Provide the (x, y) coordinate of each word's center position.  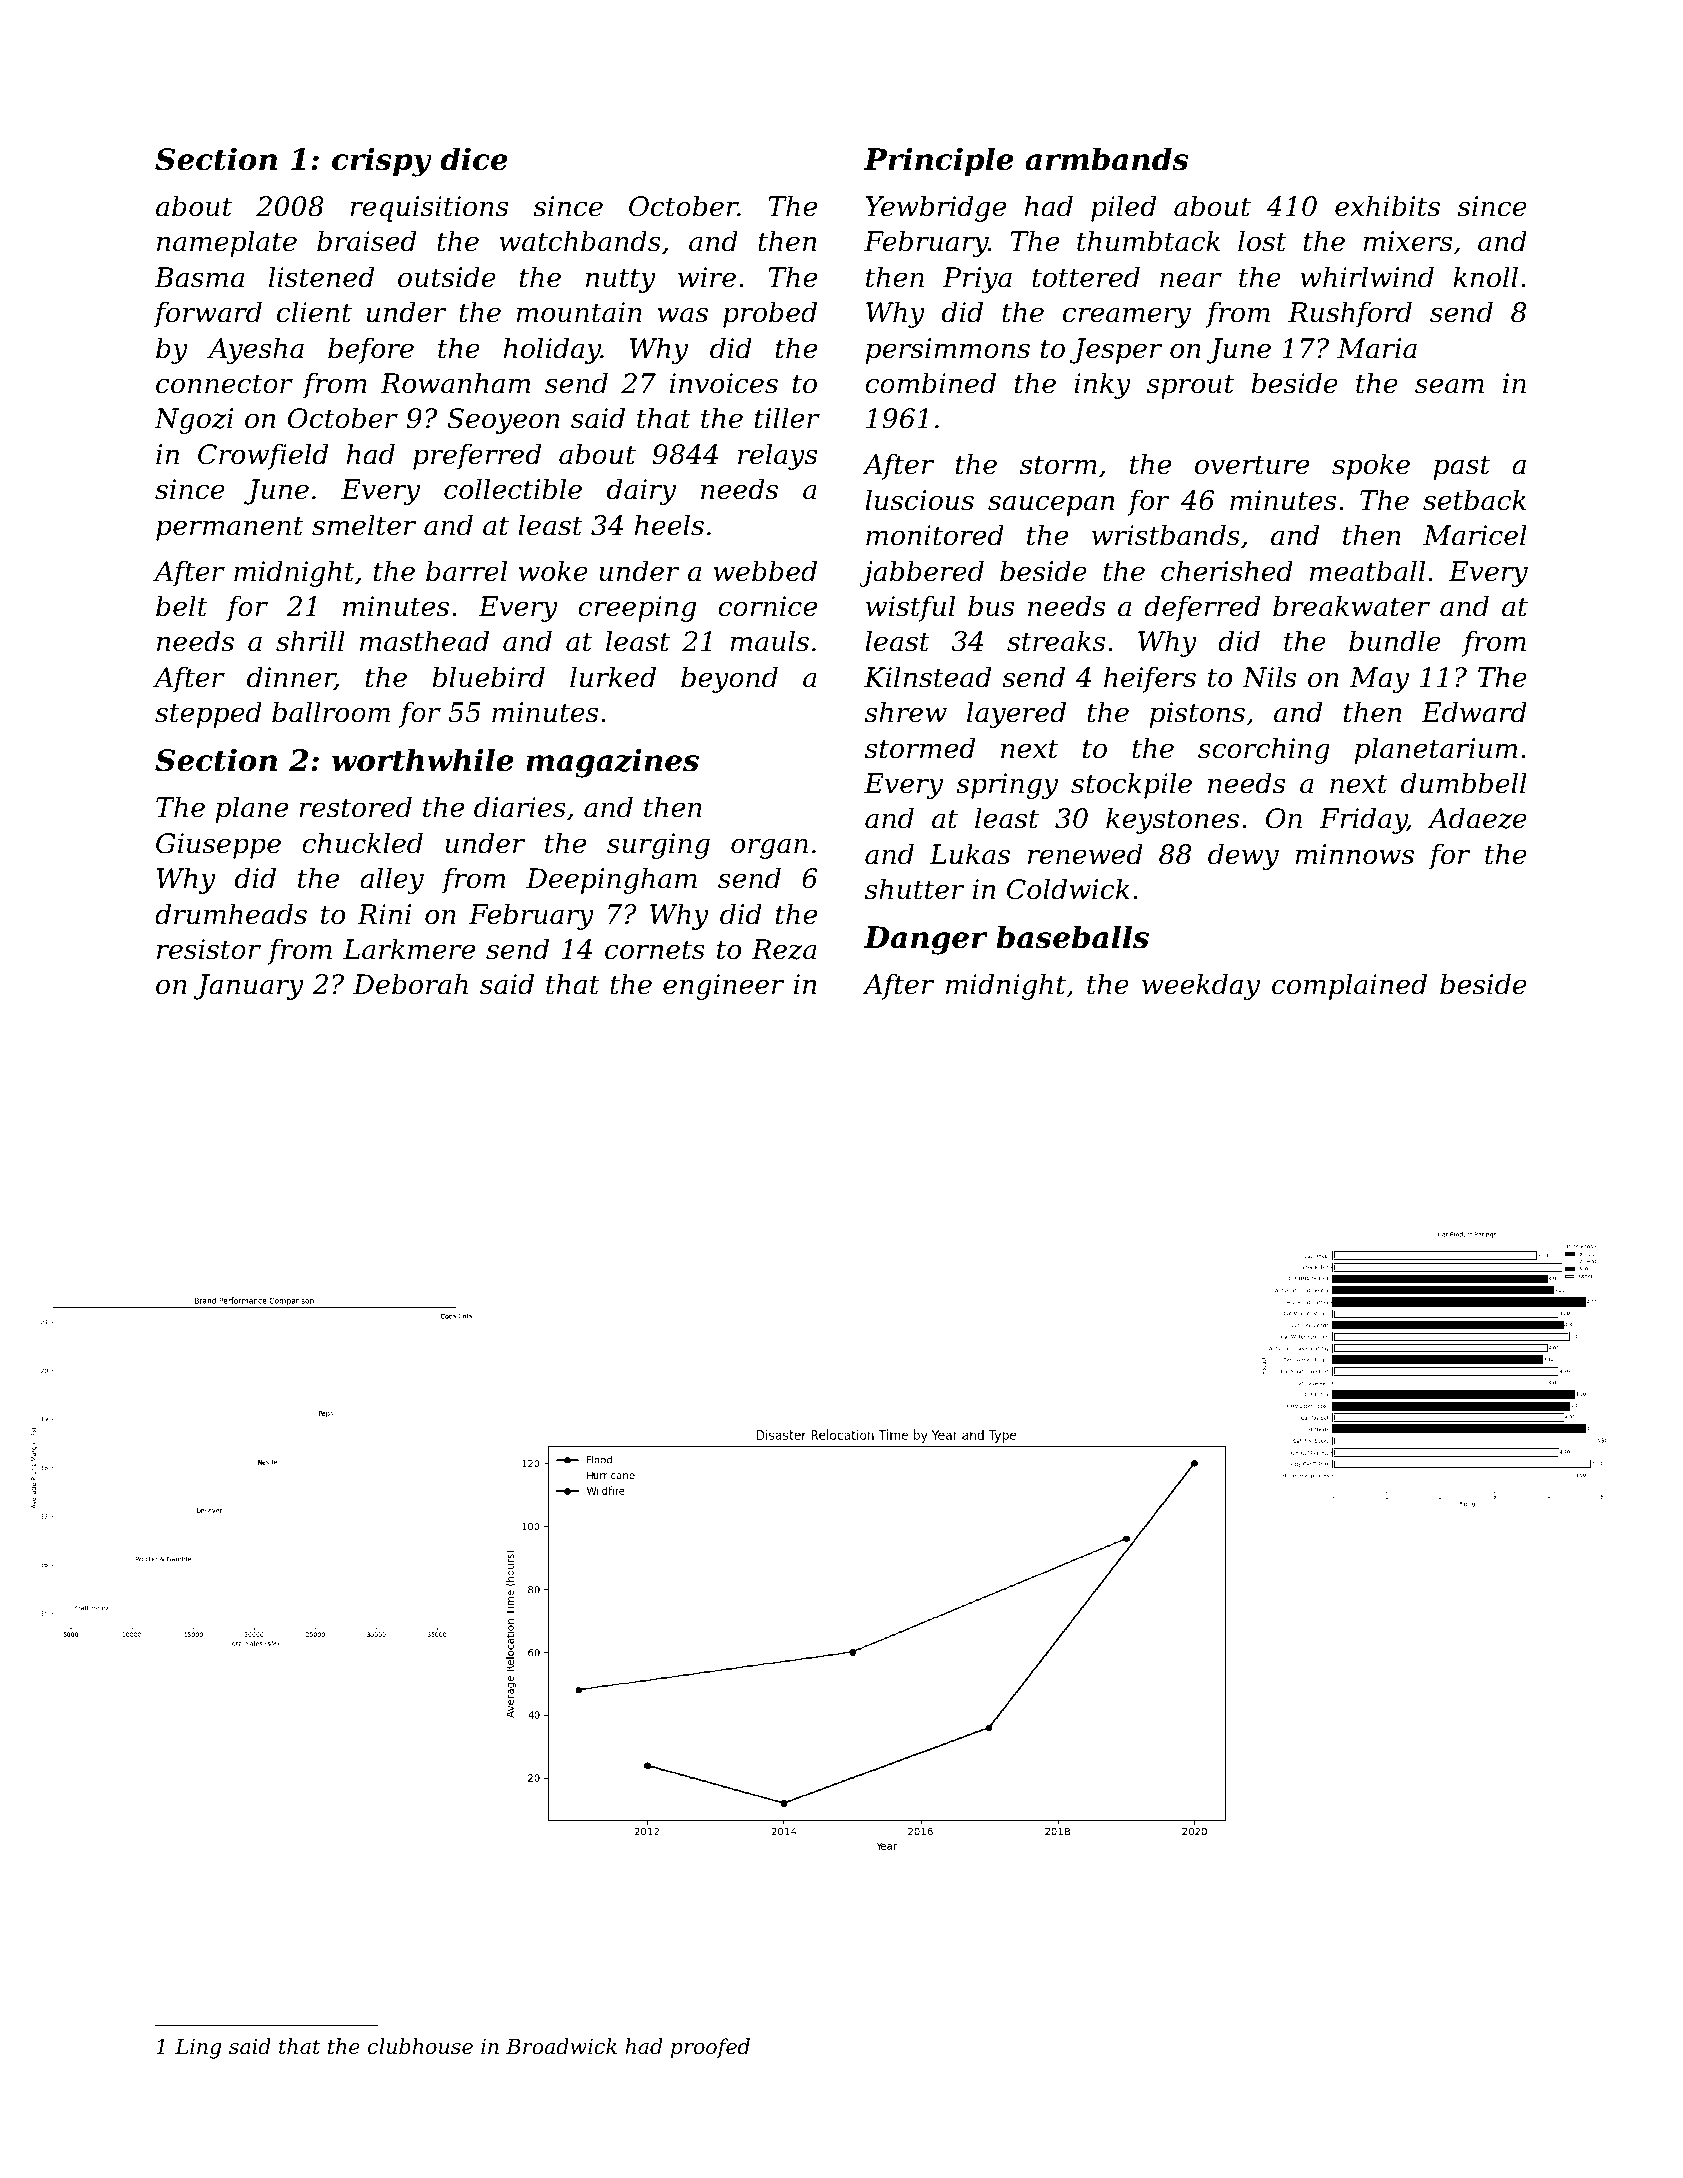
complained (1349, 986)
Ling (198, 2049)
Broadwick (561, 2046)
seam (1449, 386)
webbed (765, 571)
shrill (310, 641)
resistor (209, 949)
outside (447, 277)
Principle (938, 161)
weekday (1201, 986)
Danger (925, 940)
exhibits (1387, 206)
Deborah (410, 984)
